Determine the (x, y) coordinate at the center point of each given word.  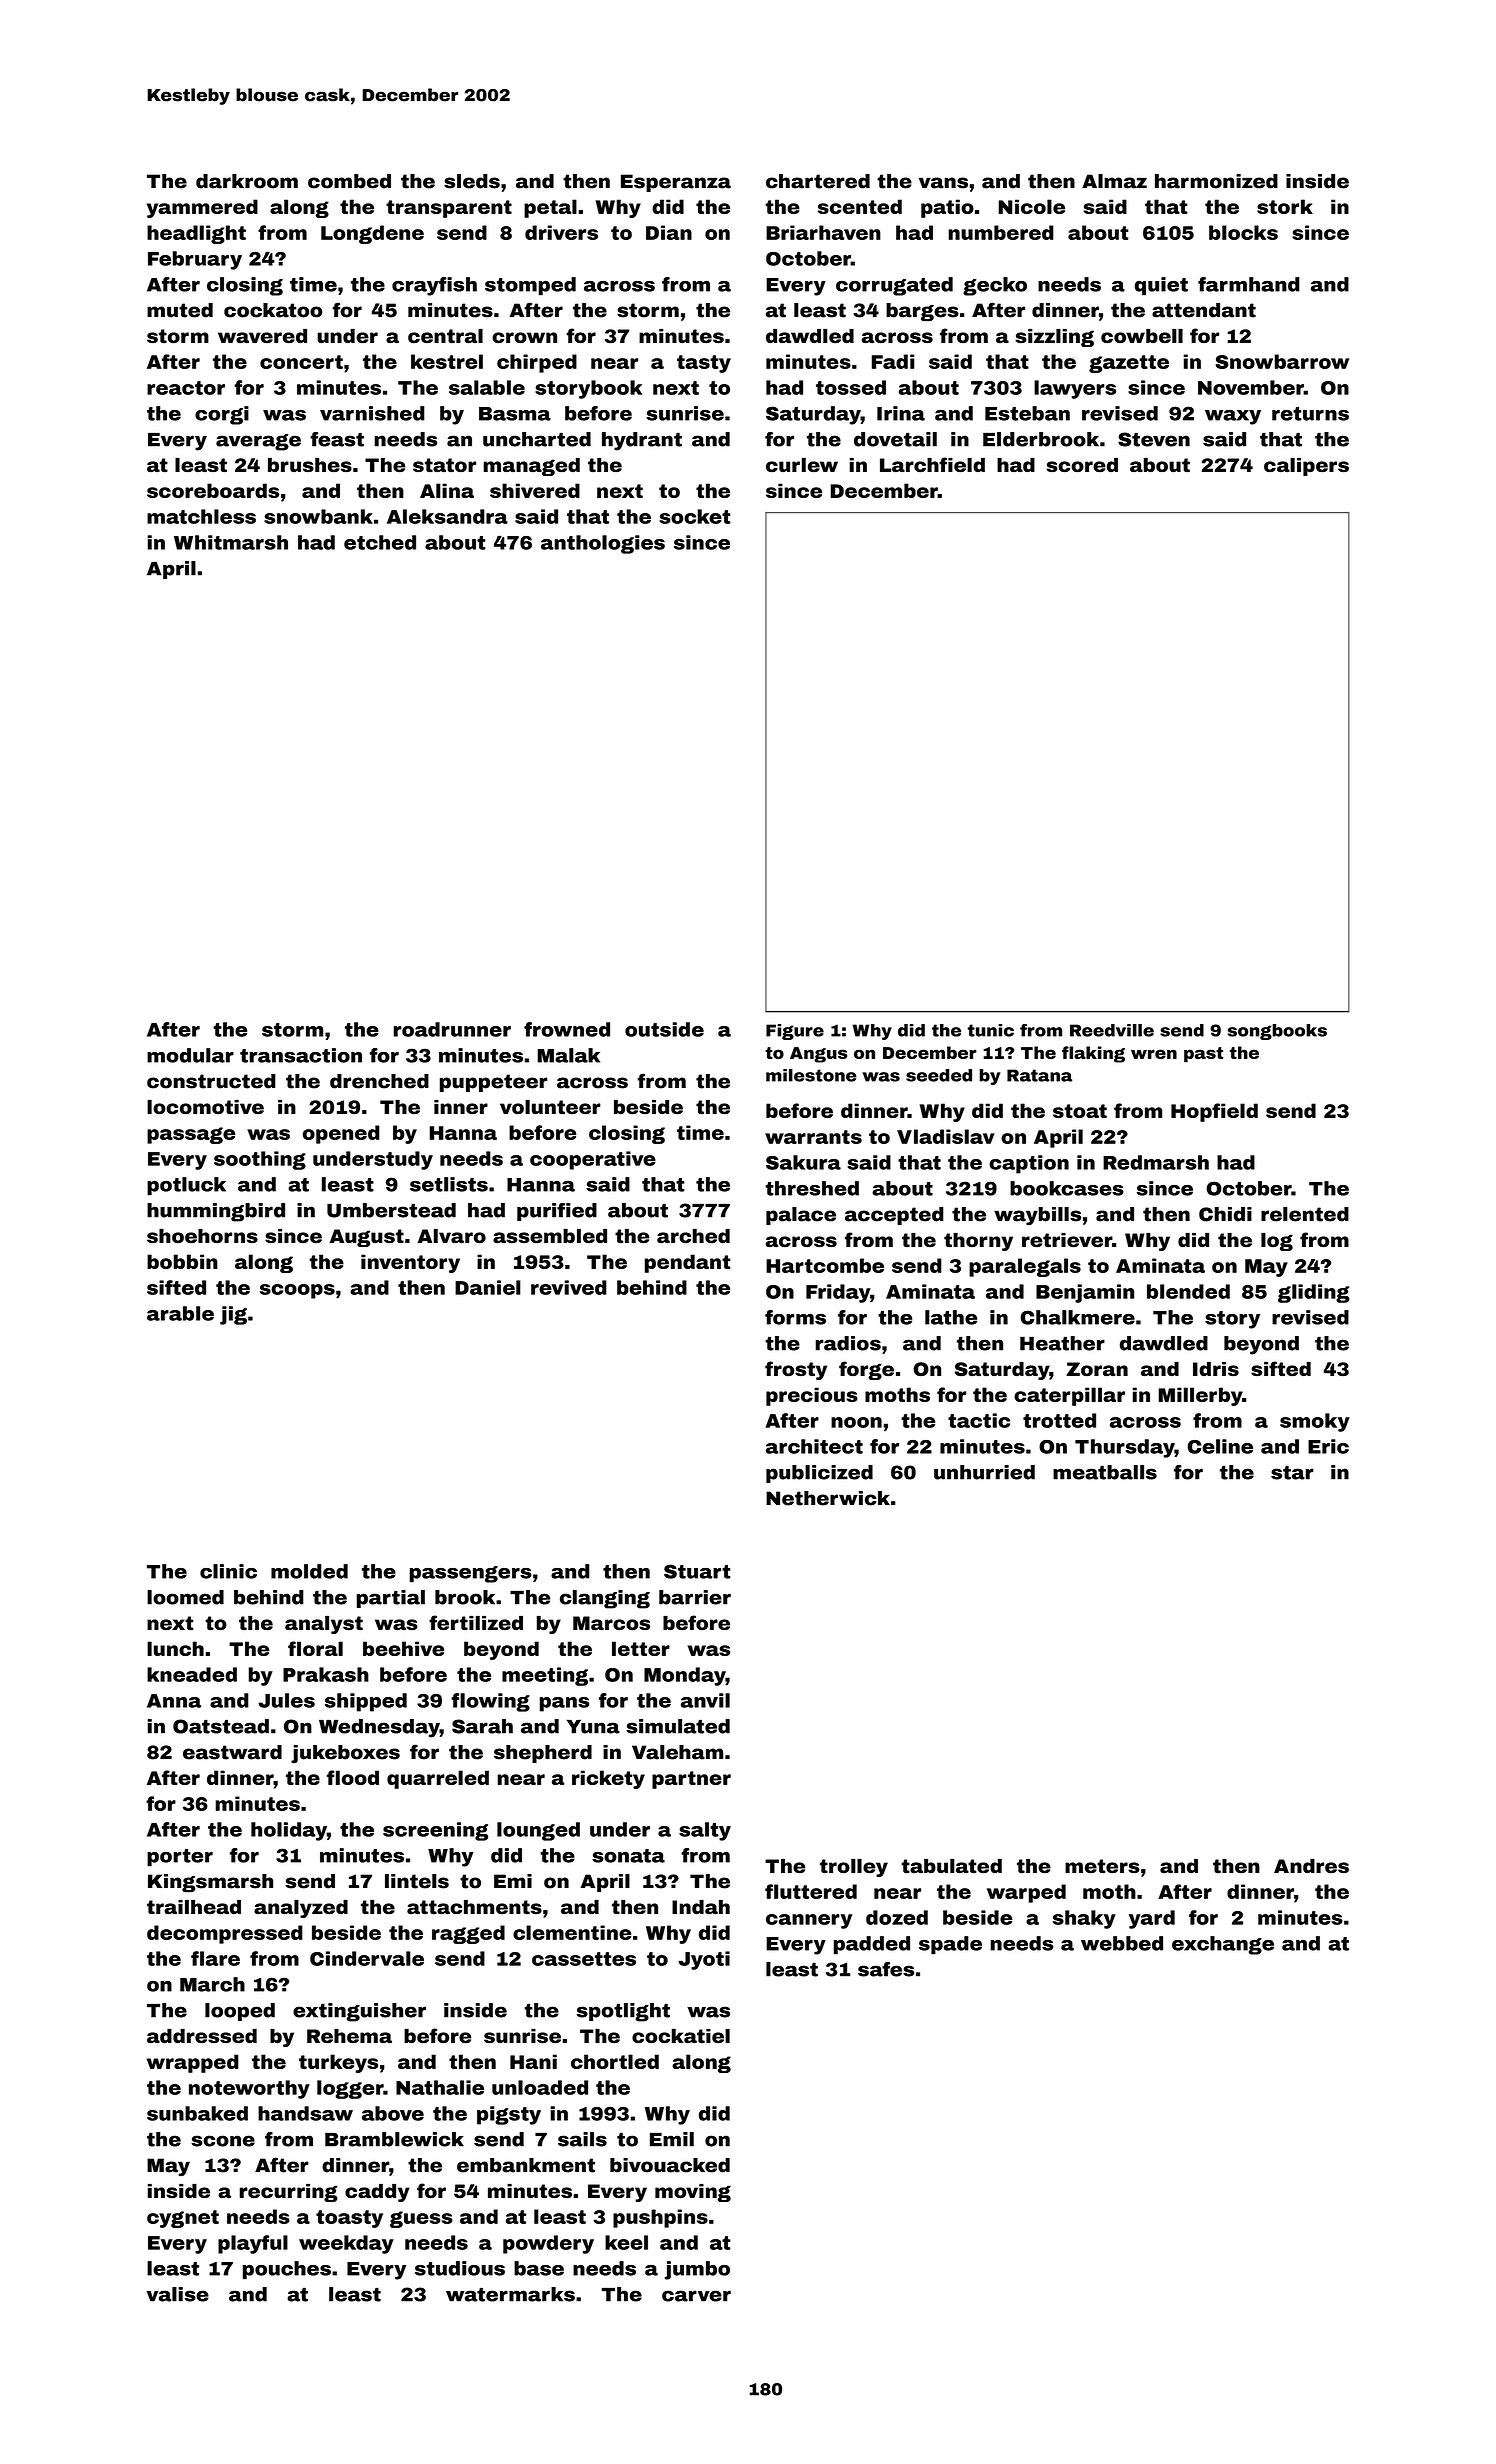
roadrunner (452, 1029)
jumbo (697, 2270)
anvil (705, 1700)
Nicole (1032, 206)
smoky (1315, 1422)
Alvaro (451, 1236)
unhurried (984, 1472)
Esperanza (676, 183)
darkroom (247, 181)
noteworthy (249, 2089)
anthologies (603, 544)
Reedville (1112, 1030)
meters (1102, 1866)
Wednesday (379, 1728)
